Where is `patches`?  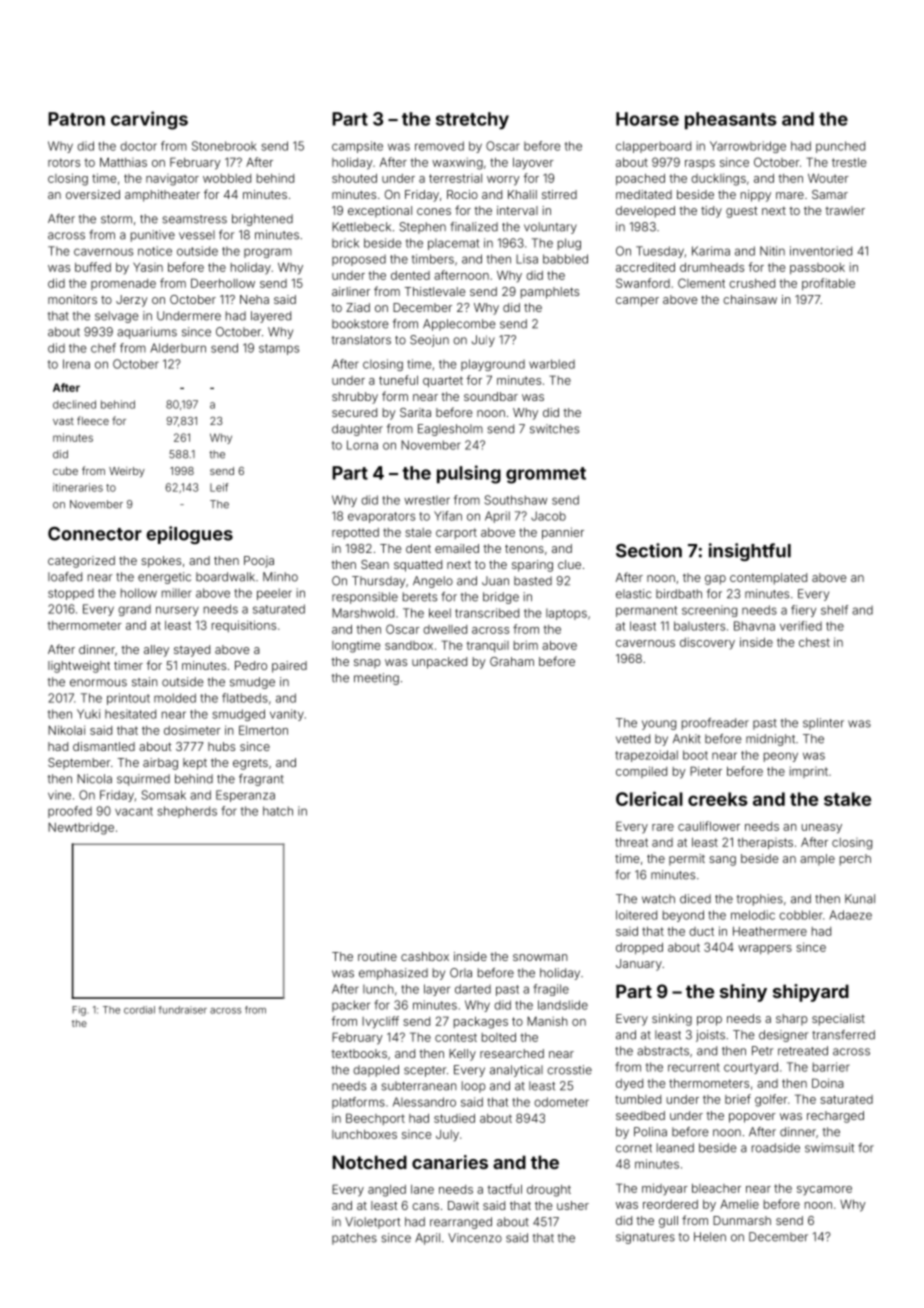 patches is located at coordinates (354, 1239).
